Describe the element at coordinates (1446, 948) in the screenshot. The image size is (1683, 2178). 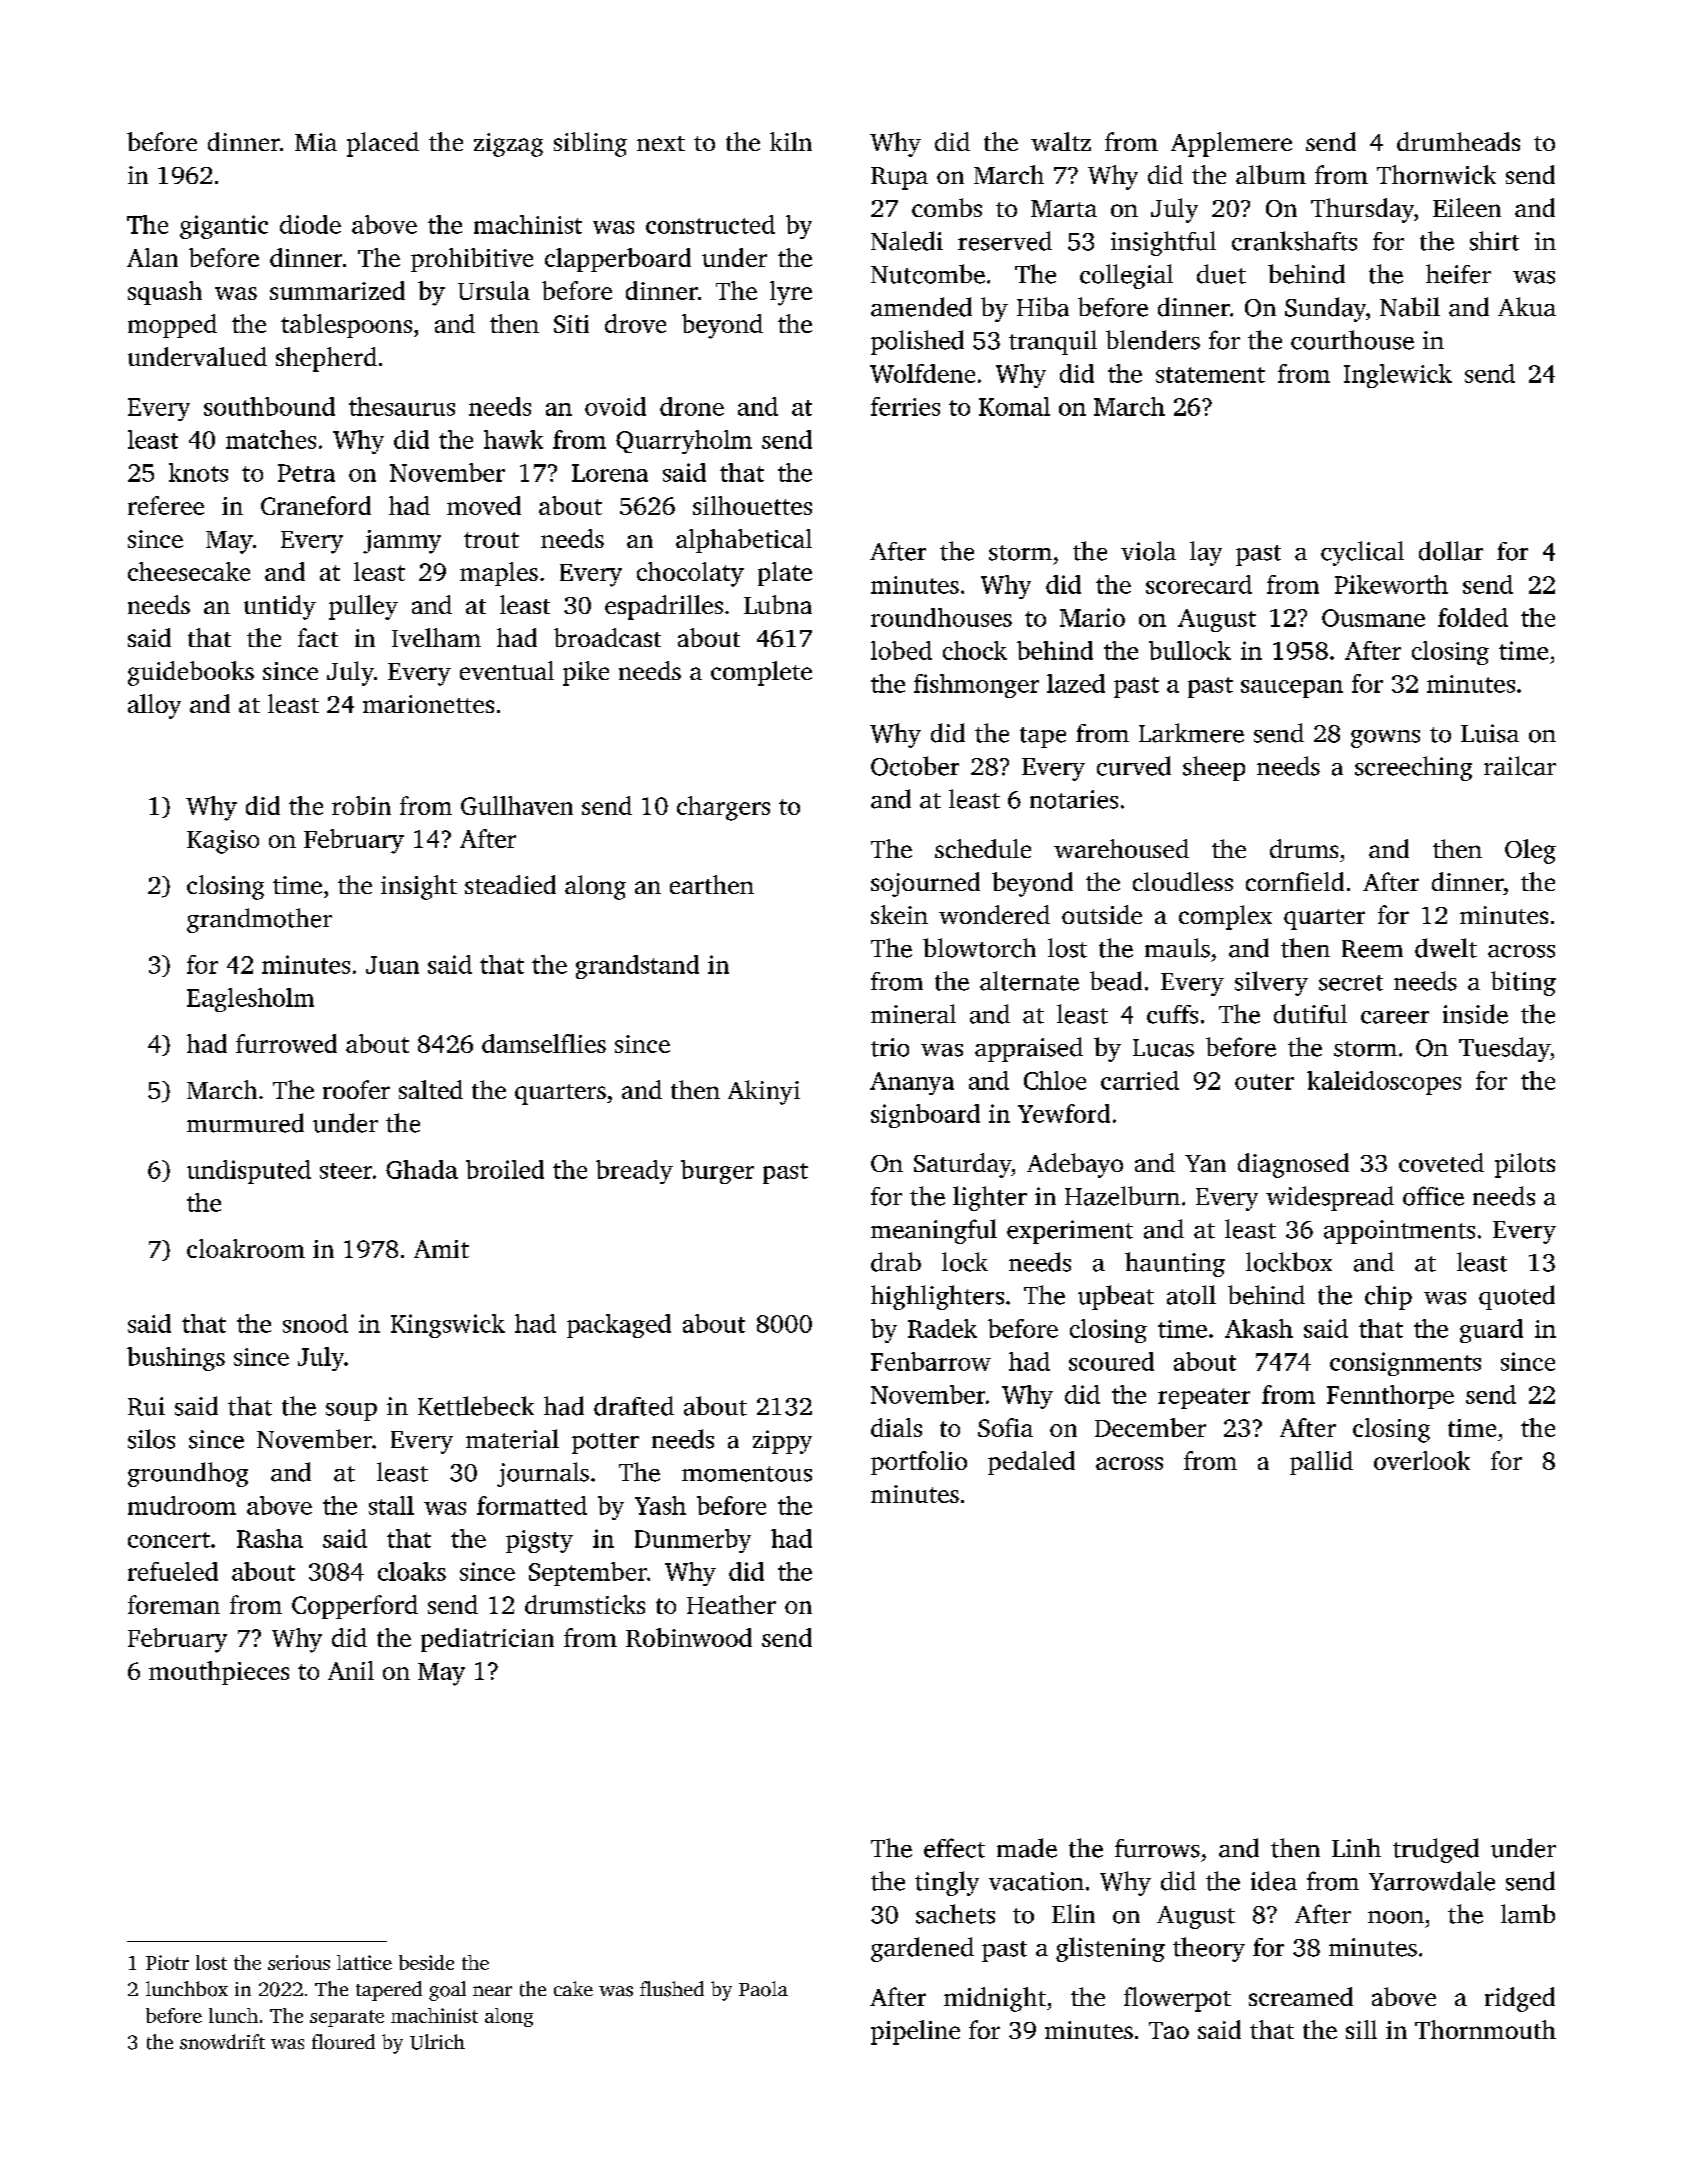
I see `dwelt` at that location.
